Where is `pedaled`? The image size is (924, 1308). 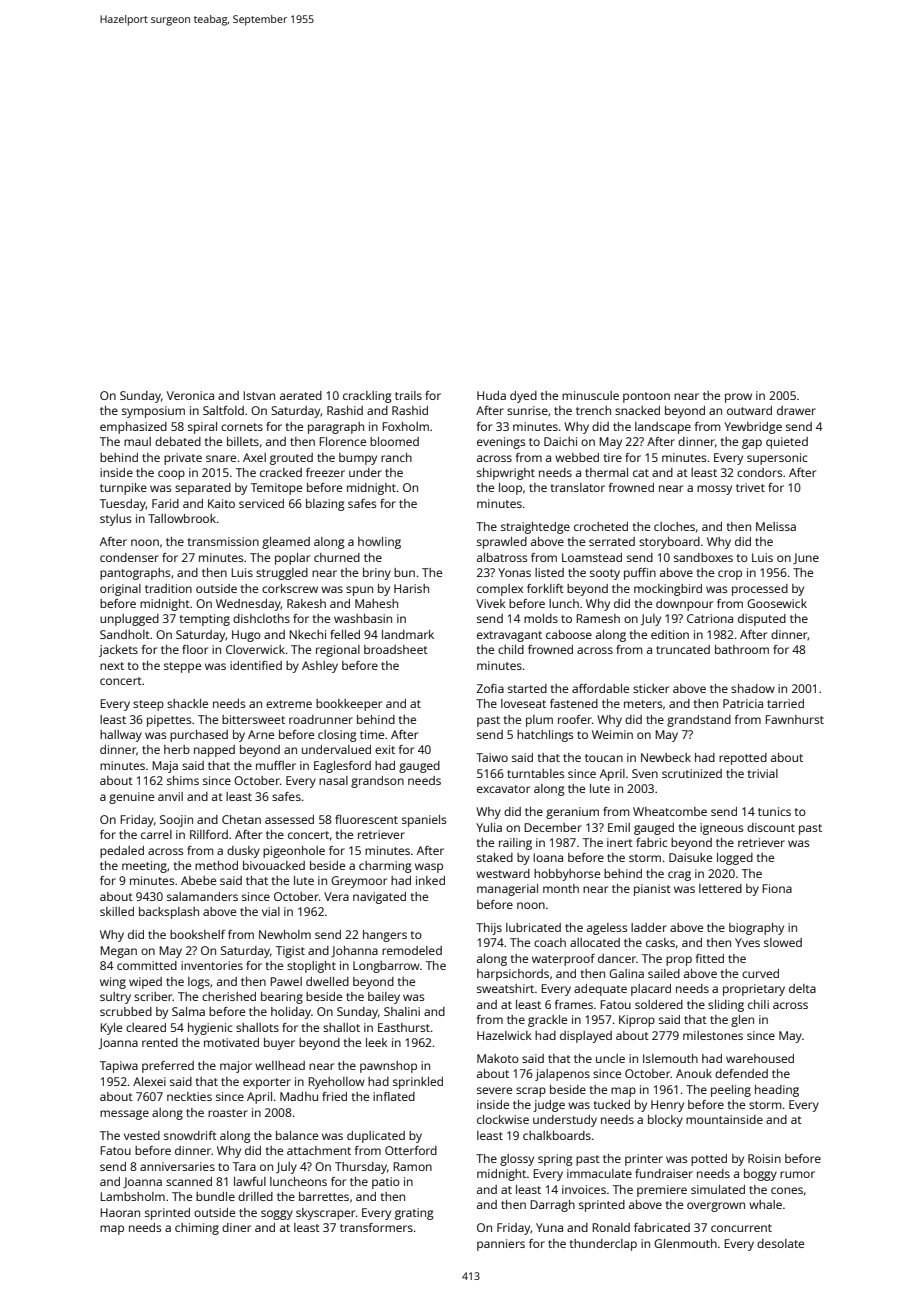 pedaled is located at coordinates (122, 852).
